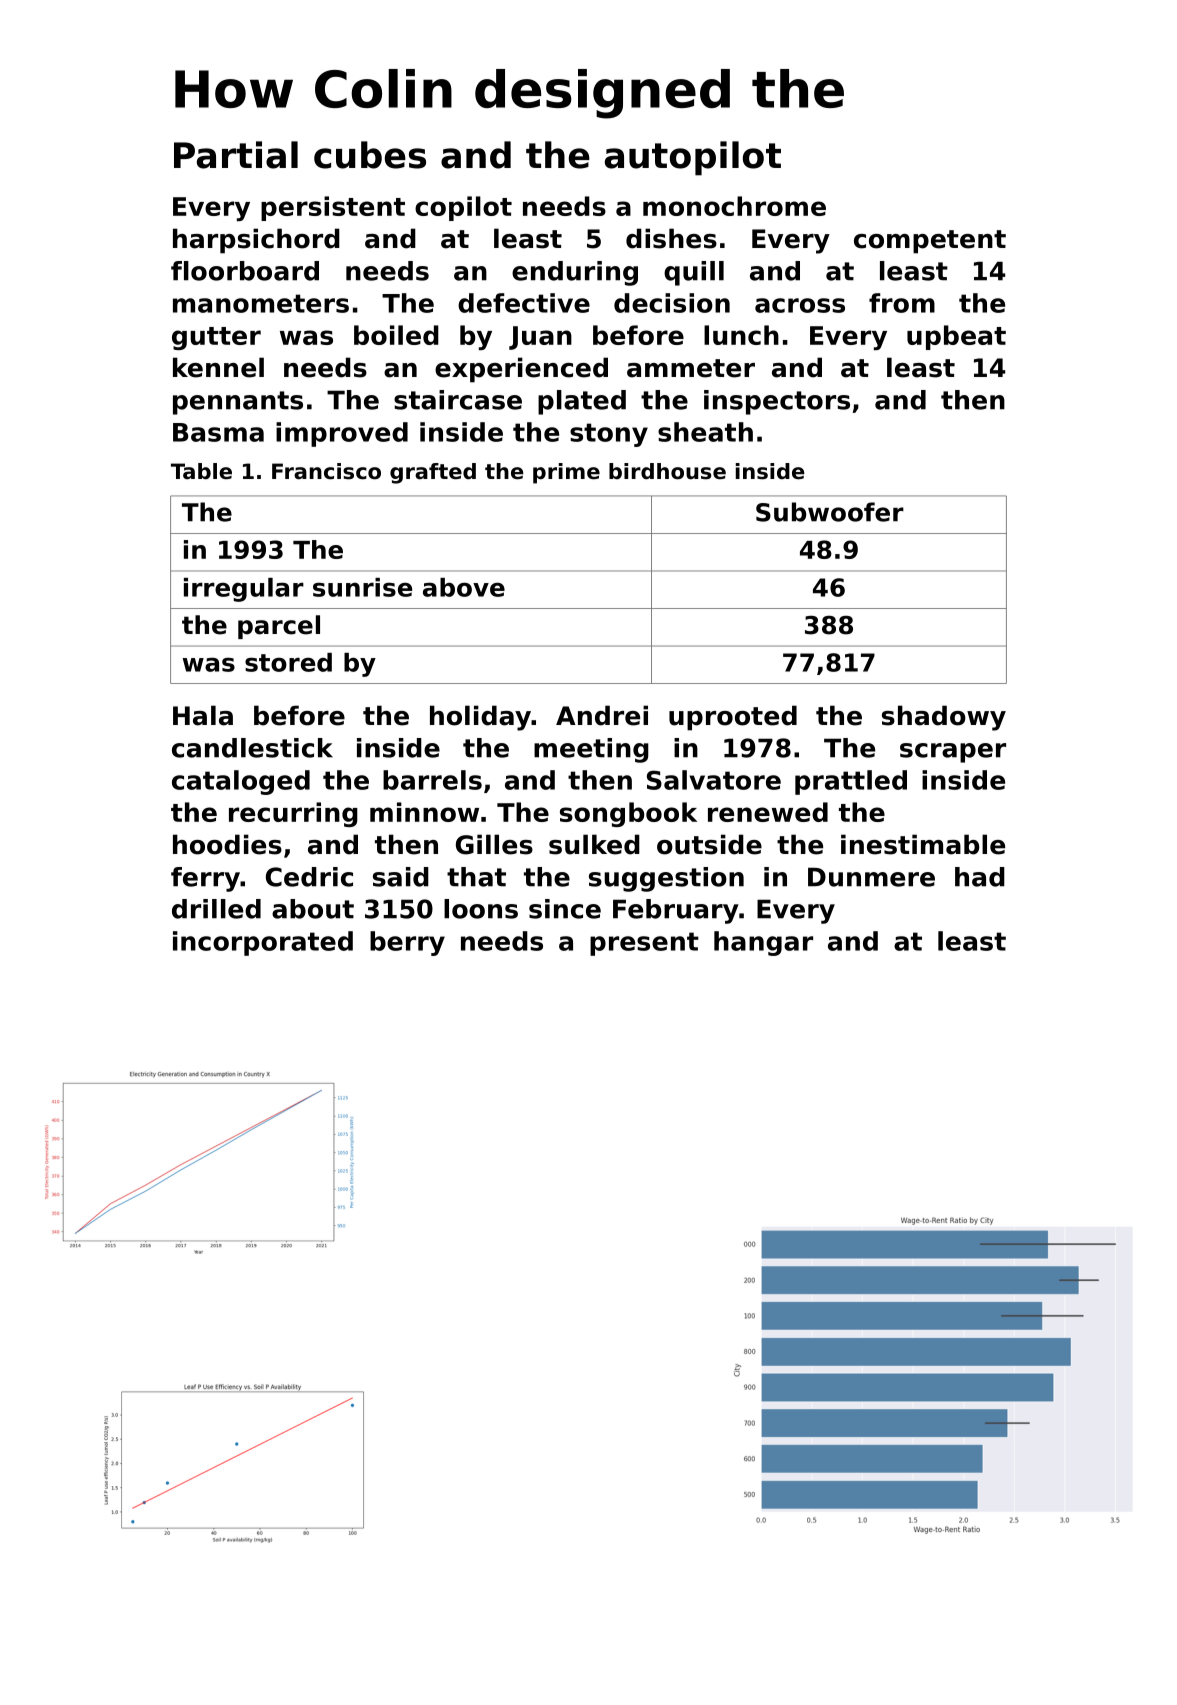 The width and height of the screenshot is (1177, 1705). I want to click on manometers, so click(261, 303).
